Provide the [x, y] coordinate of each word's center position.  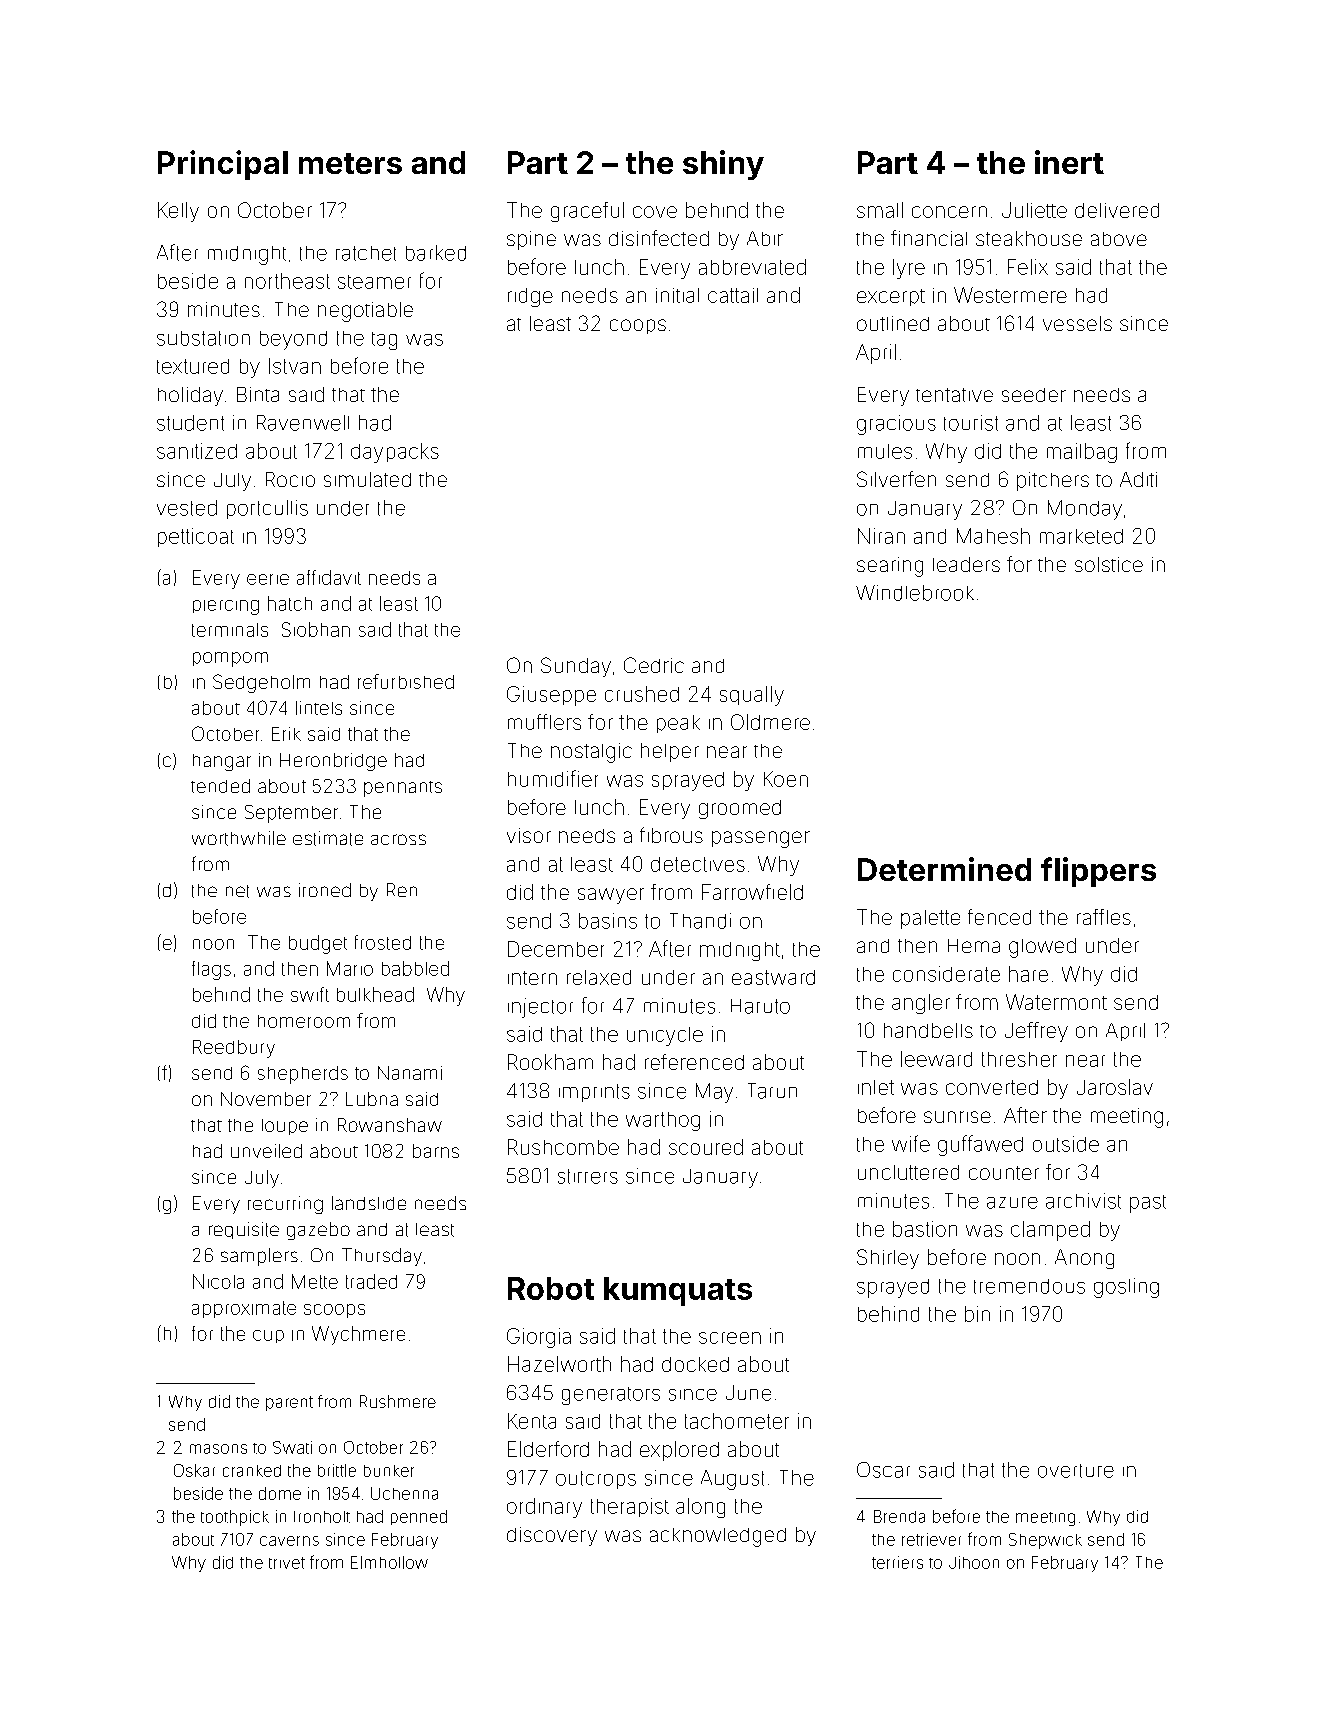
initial [677, 295]
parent [289, 1403]
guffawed [980, 1145]
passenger [761, 839]
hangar [222, 762]
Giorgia [539, 1338]
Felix [1028, 267]
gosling [1126, 1288]
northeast [287, 281]
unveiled [266, 1151]
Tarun [772, 1091]
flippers [1098, 872]
